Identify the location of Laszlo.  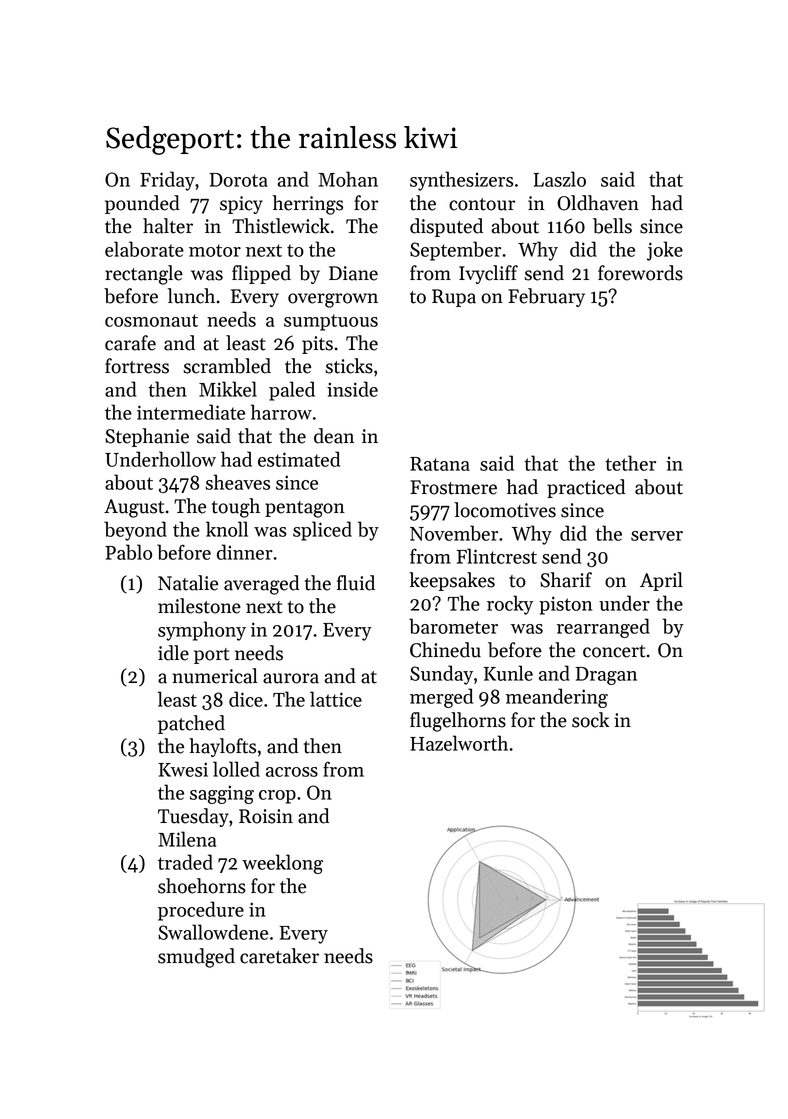
(559, 179).
